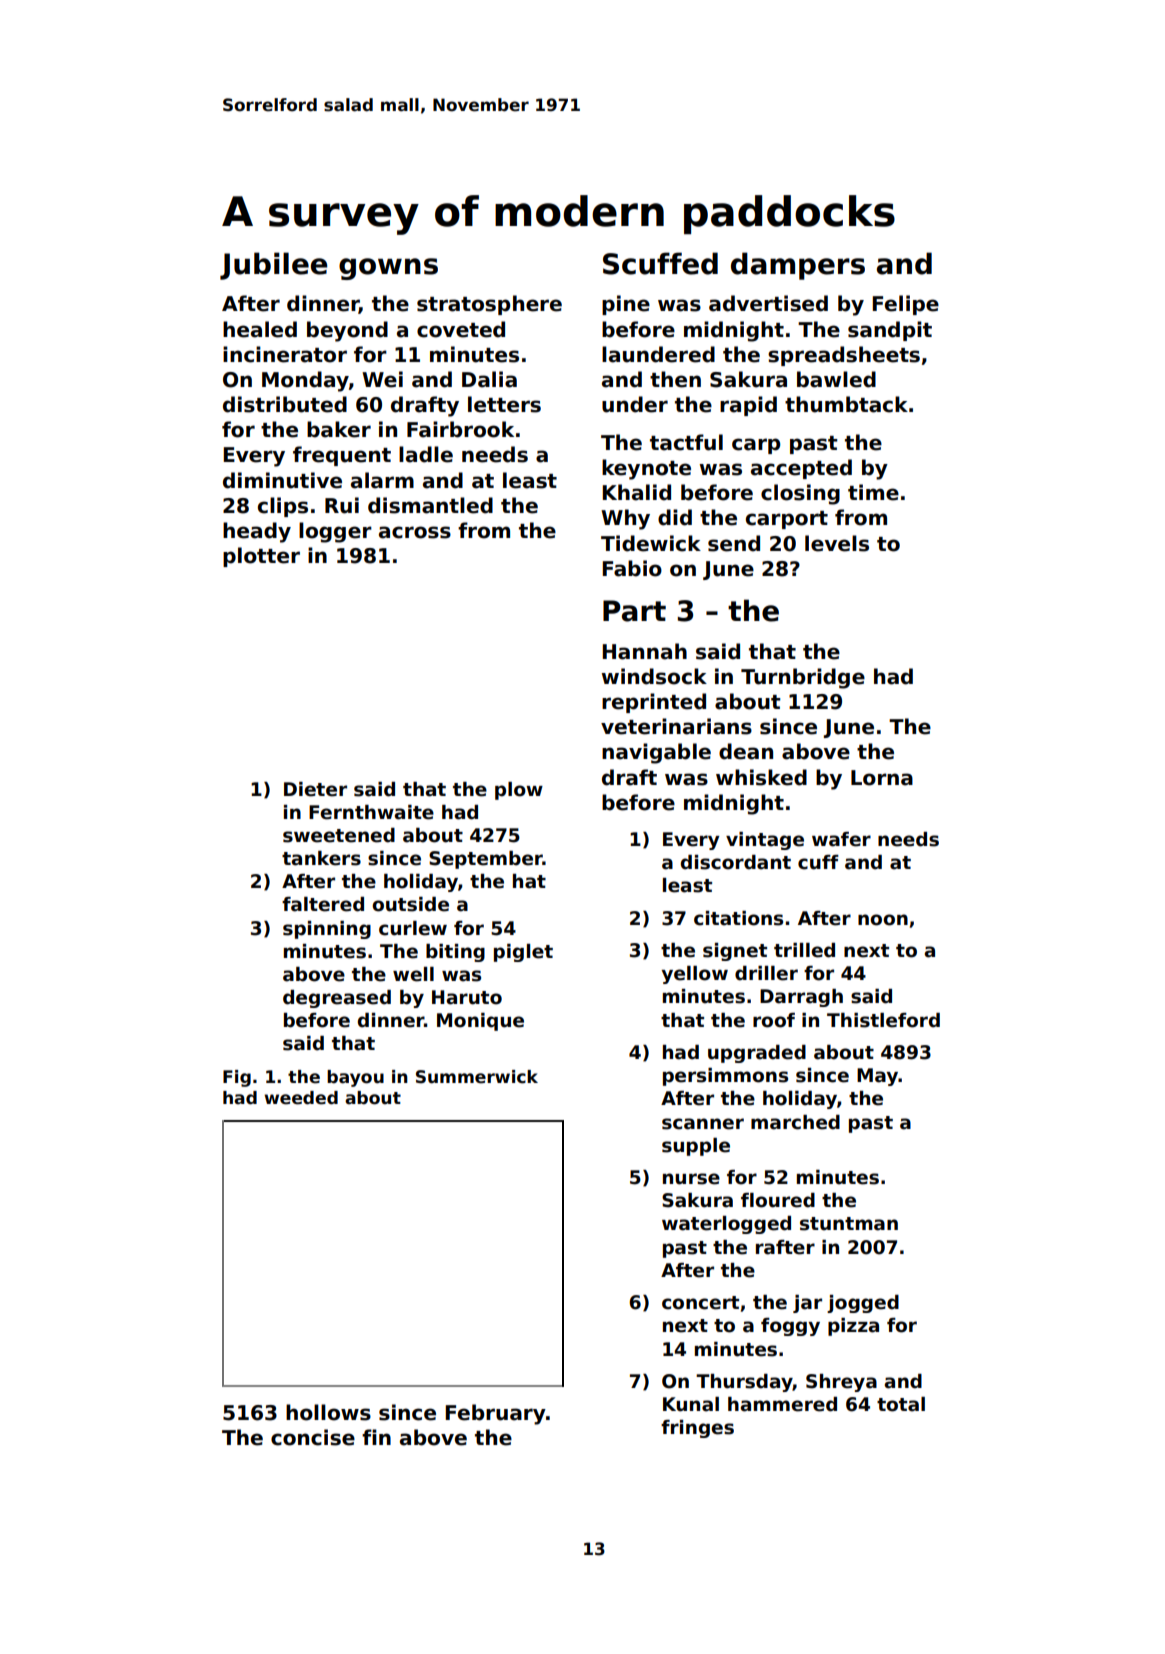 Image resolution: width=1165 pixels, height=1654 pixels. Describe the element at coordinates (315, 789) in the page. I see `Dieter` at that location.
